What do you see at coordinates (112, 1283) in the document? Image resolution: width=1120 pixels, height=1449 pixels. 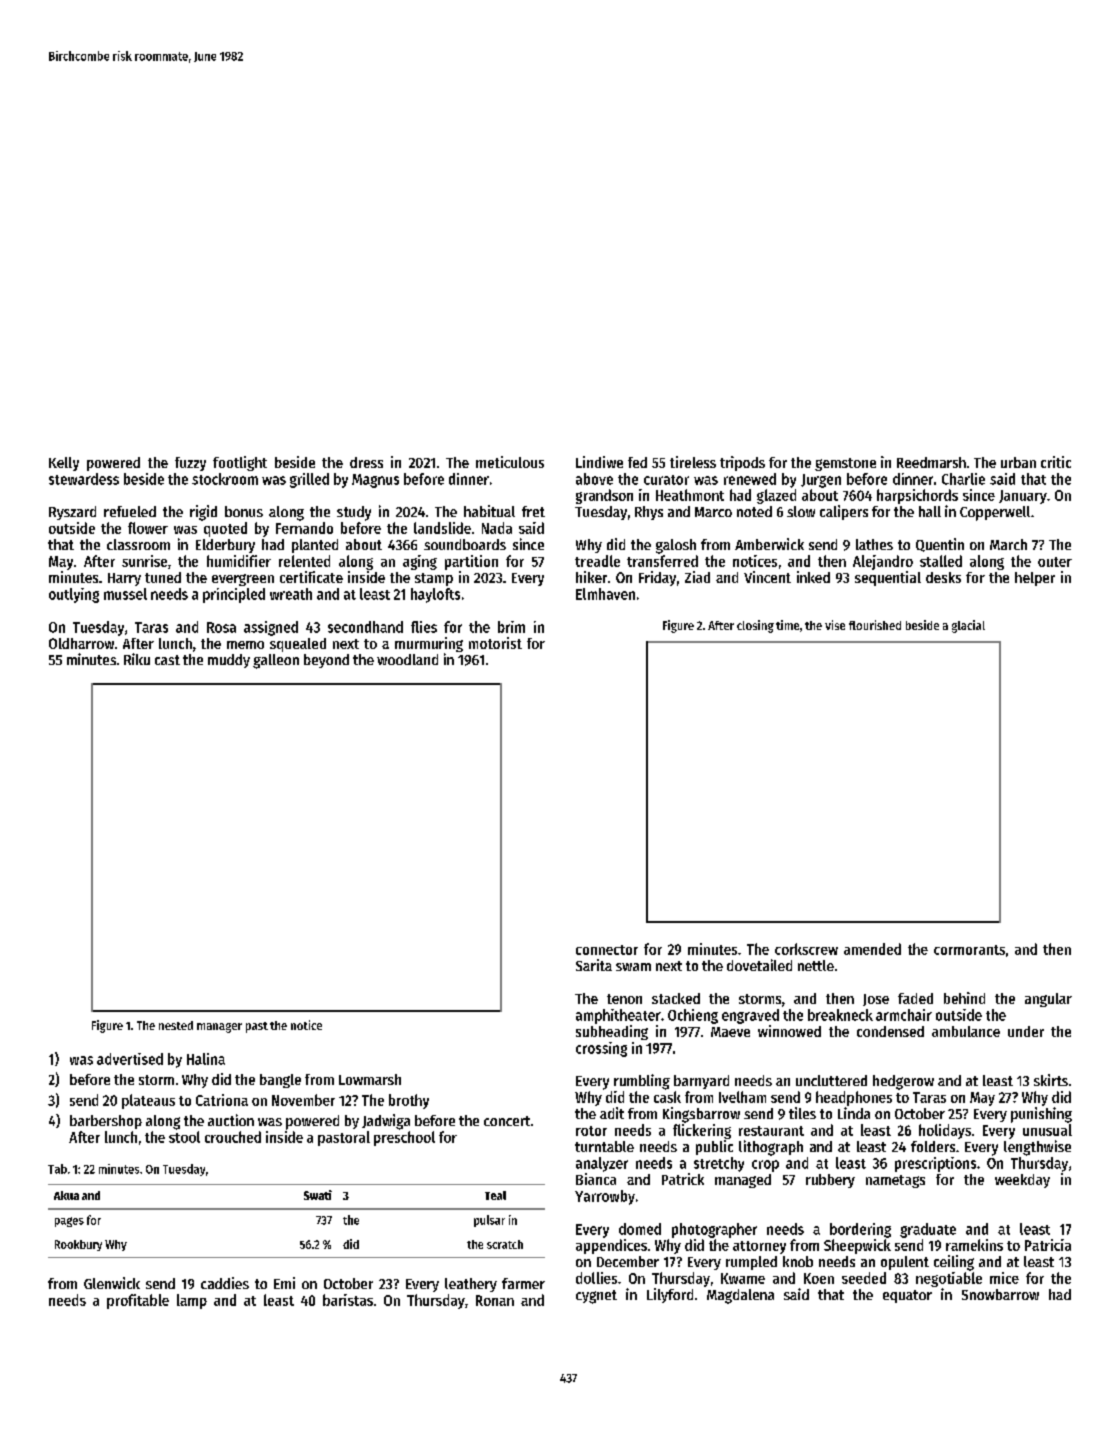 I see `Glenwick` at bounding box center [112, 1283].
